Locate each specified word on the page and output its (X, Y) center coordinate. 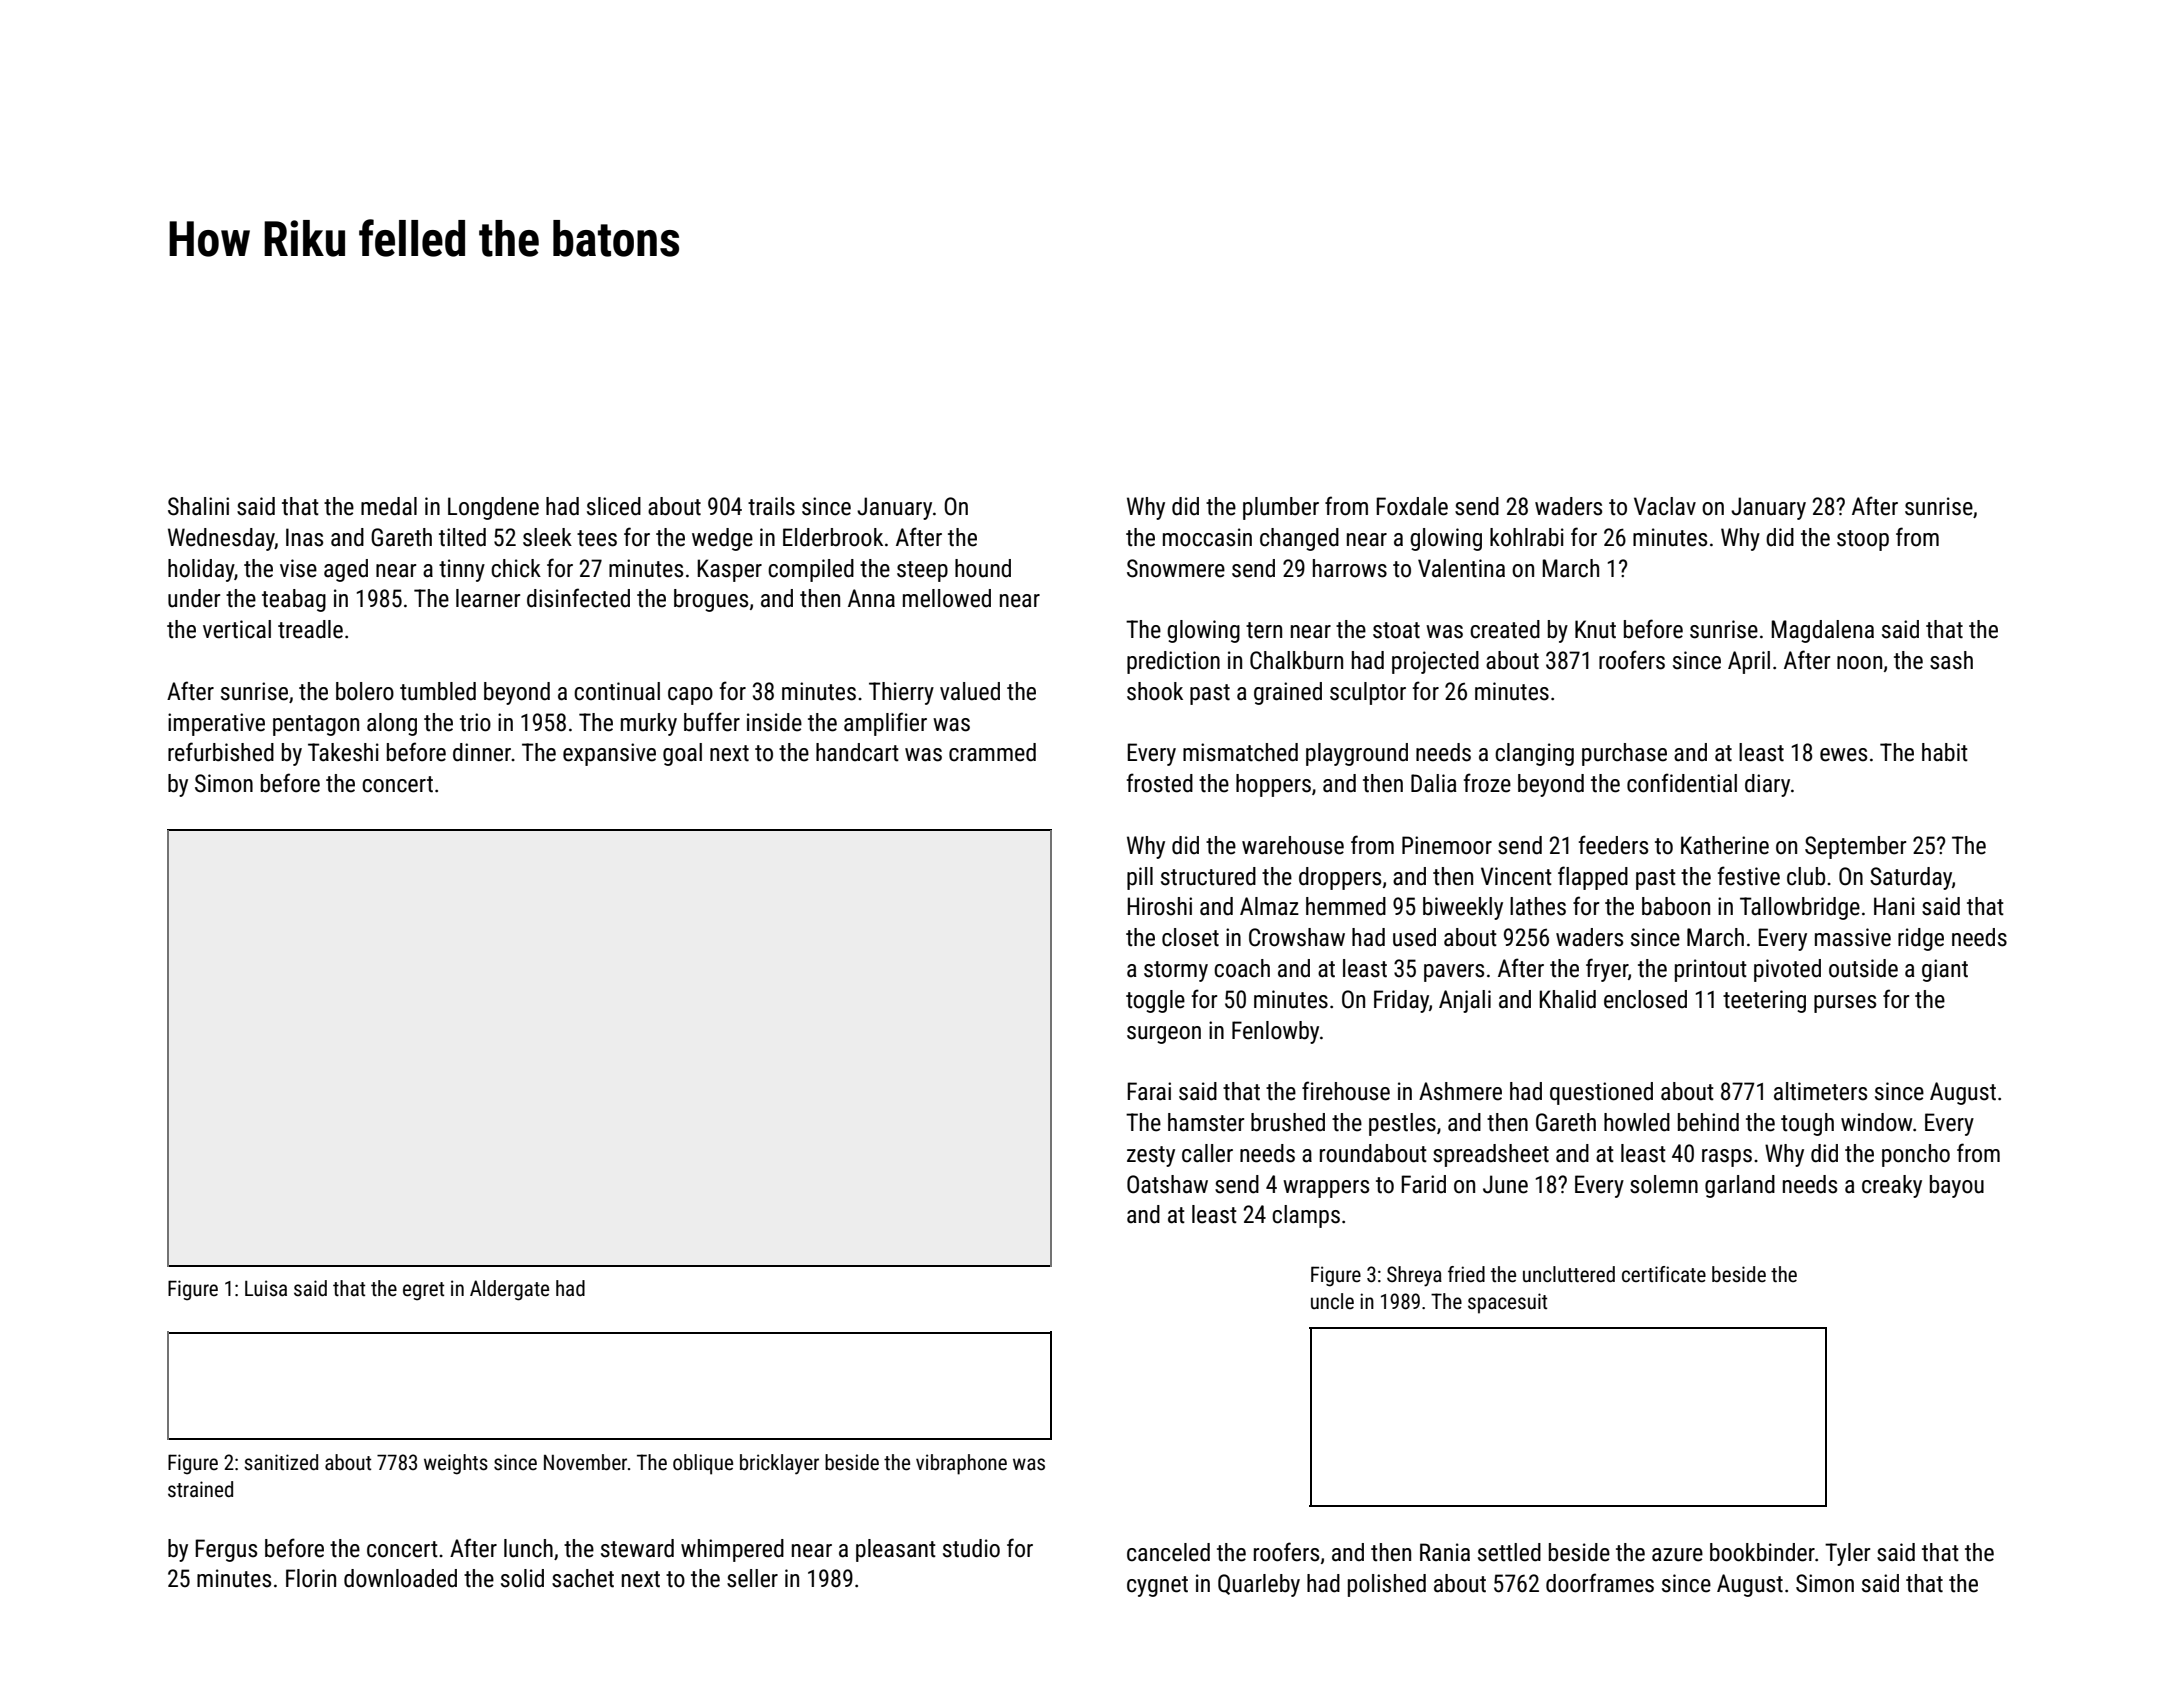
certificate (1664, 1274)
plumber (1281, 508)
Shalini (198, 506)
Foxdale (1412, 506)
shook (1155, 691)
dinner (482, 752)
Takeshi (343, 752)
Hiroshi (1159, 906)
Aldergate (509, 1290)
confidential (1682, 783)
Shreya (1414, 1276)
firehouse (1346, 1091)
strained (200, 1489)
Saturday (1911, 878)
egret (423, 1291)
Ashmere (1460, 1091)
